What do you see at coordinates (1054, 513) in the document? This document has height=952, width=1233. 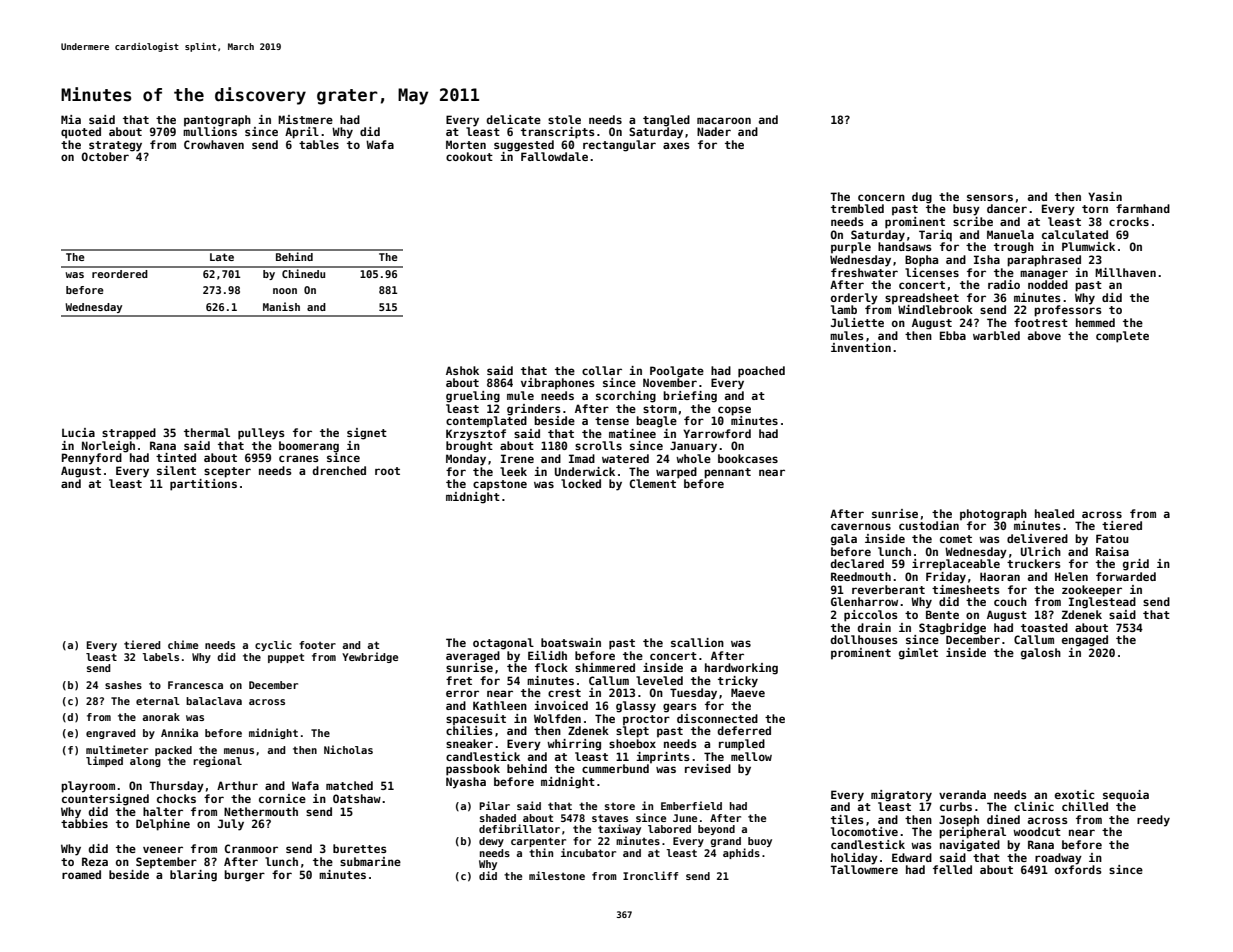 I see `healed` at bounding box center [1054, 513].
